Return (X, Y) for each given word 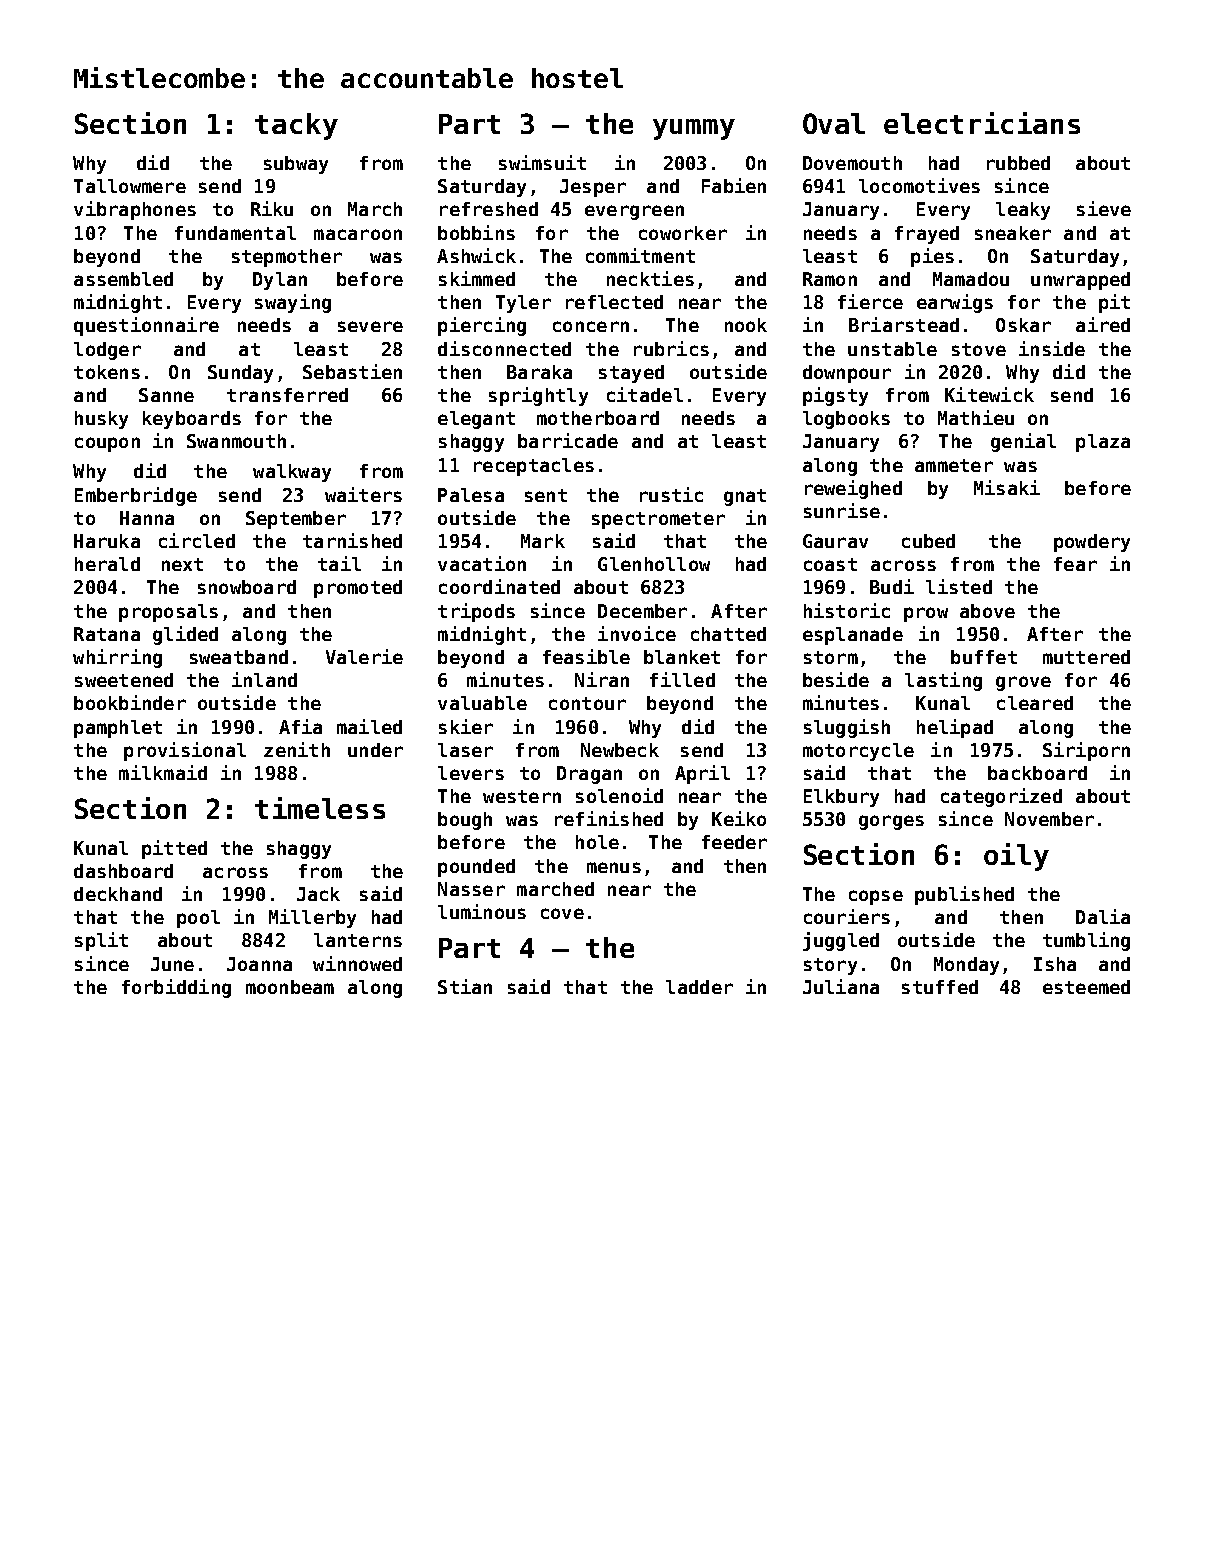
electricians (982, 123)
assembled (123, 279)
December (642, 611)
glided (185, 635)
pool (198, 919)
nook (746, 325)
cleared (1035, 703)
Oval (834, 123)
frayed (927, 235)
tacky (296, 126)
